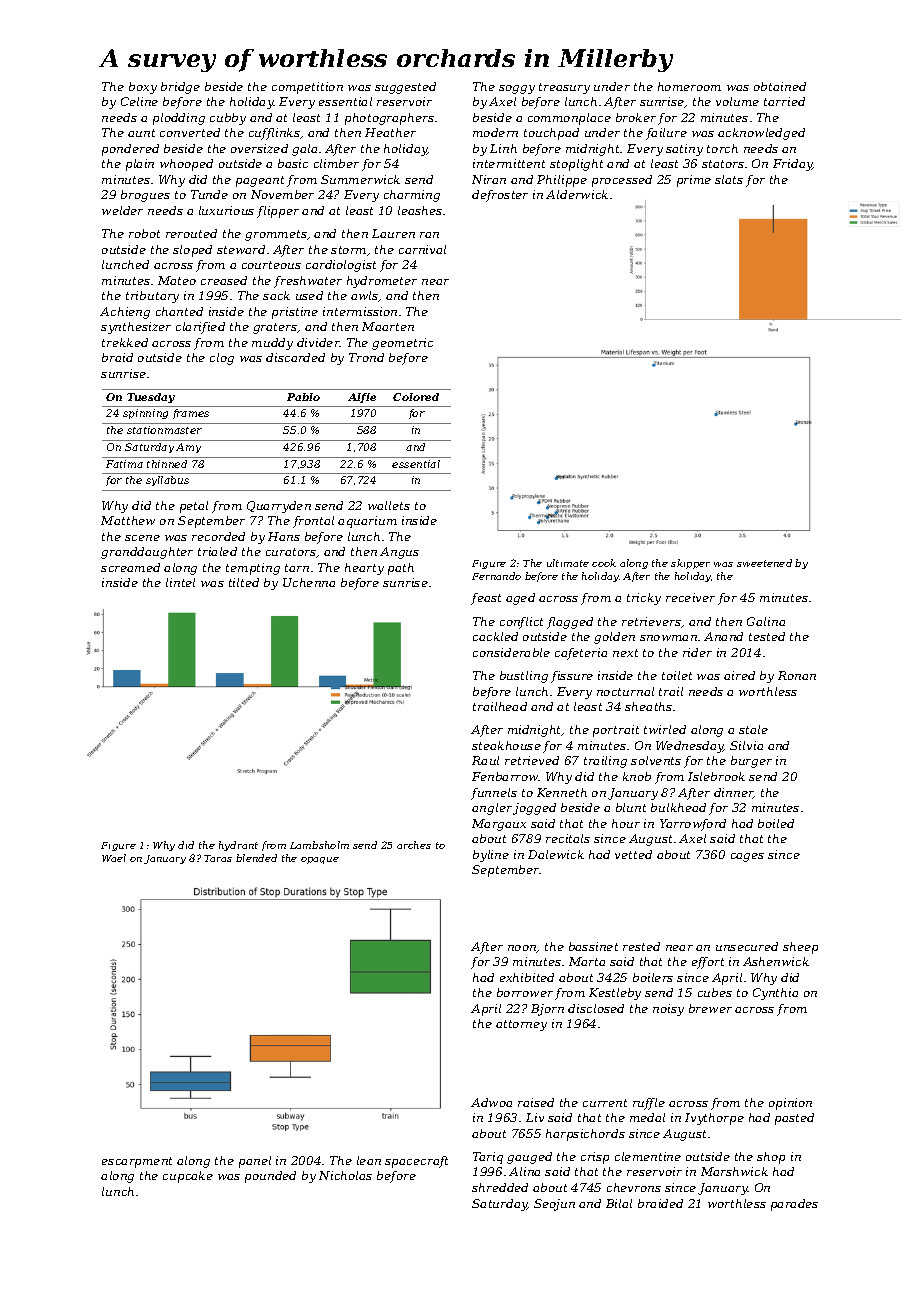  Describe the element at coordinates (486, 599) in the document. I see `feast` at that location.
